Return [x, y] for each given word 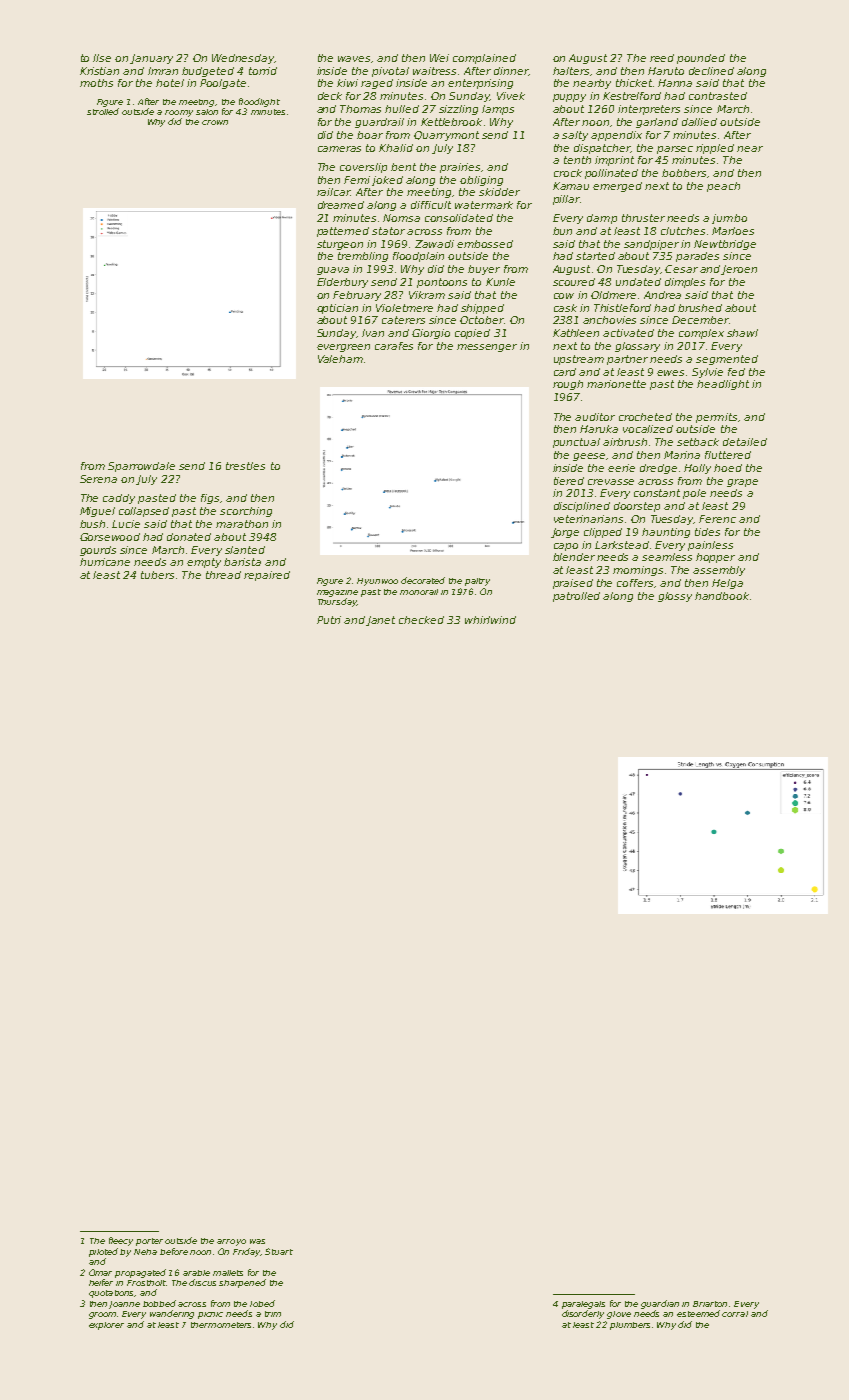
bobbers [684, 173]
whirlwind [490, 620]
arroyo [231, 1242]
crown [215, 122]
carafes [394, 346]
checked [421, 620]
